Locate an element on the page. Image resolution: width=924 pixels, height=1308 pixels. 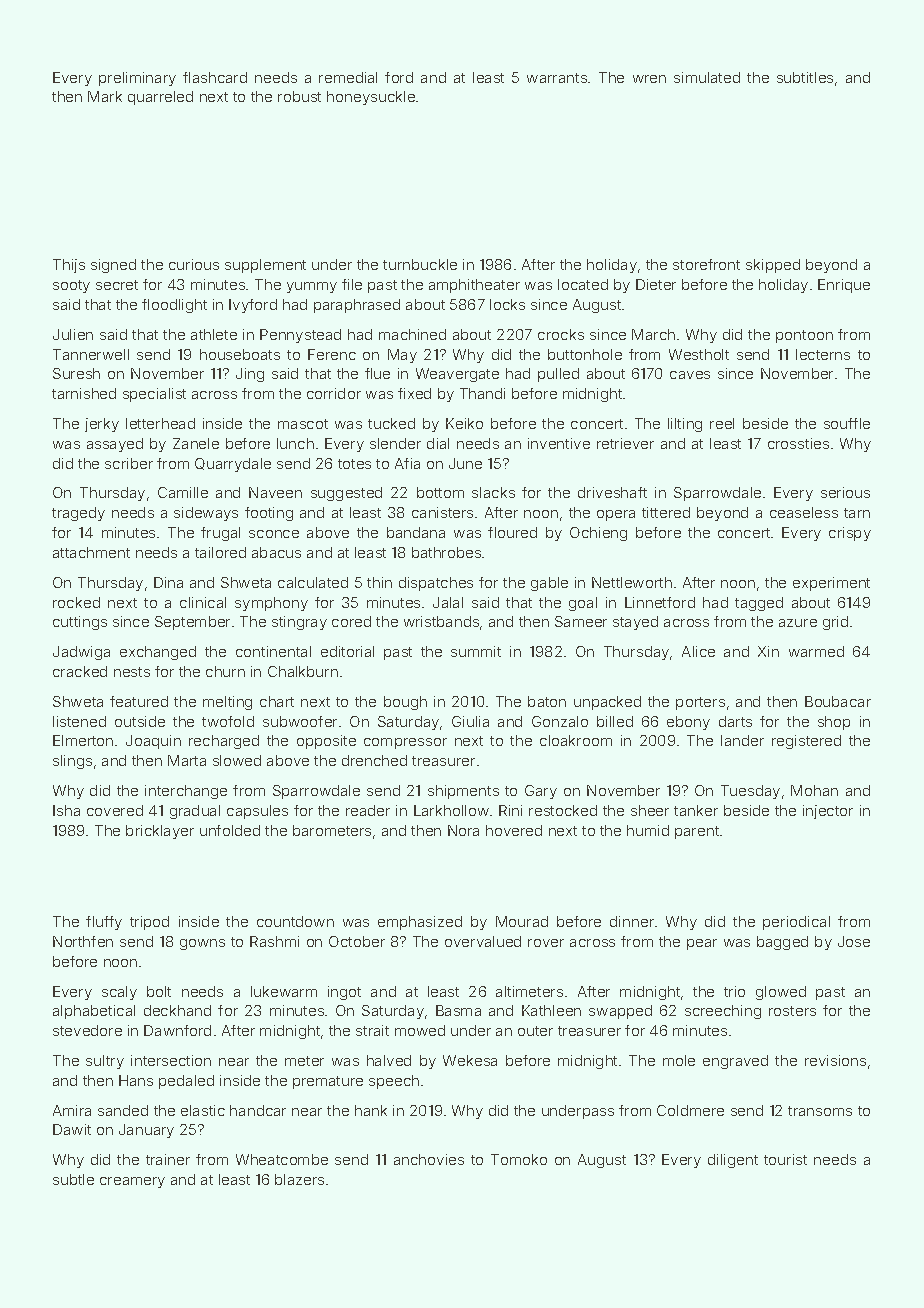
preliminary is located at coordinates (137, 79).
